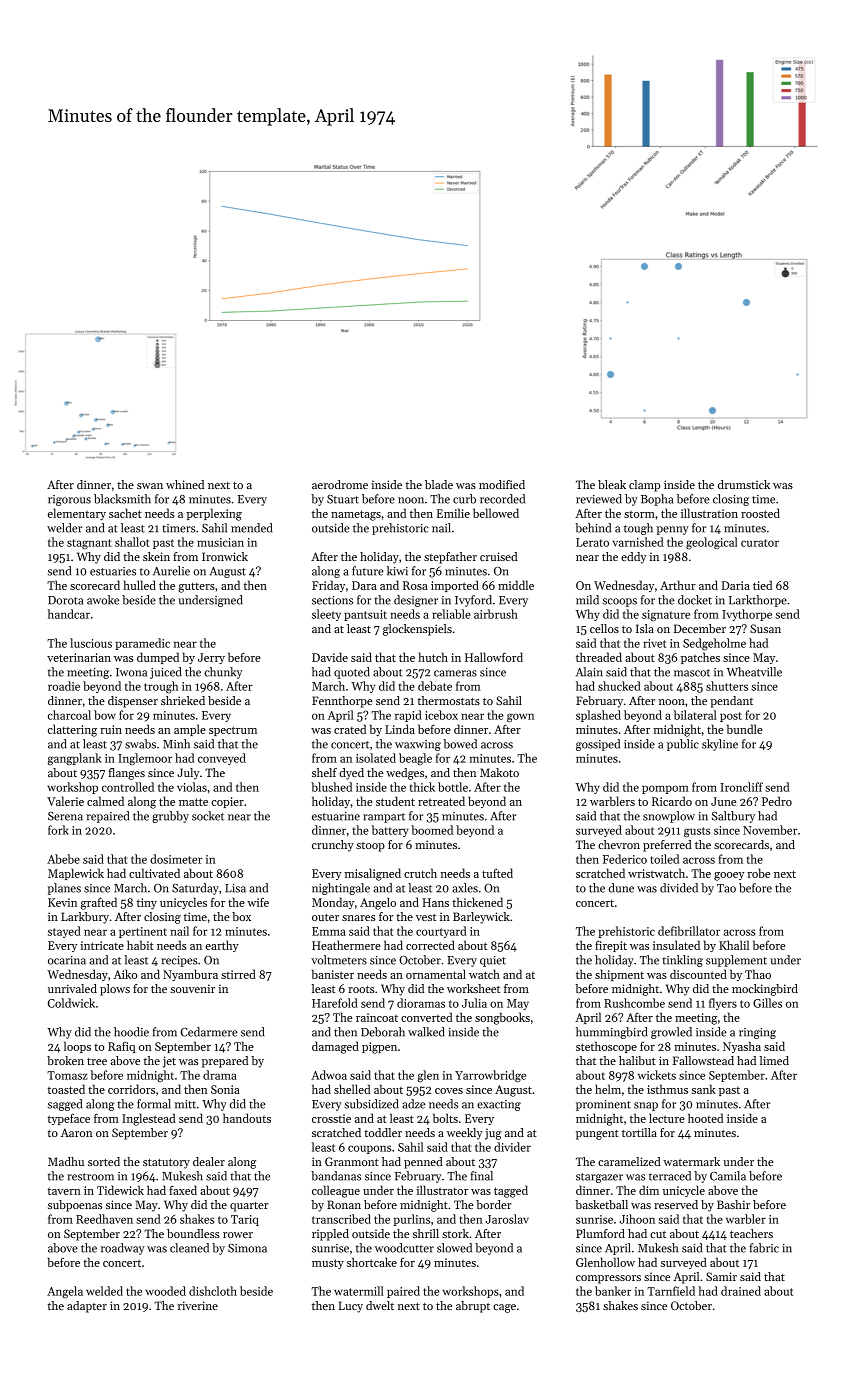 Image resolution: width=849 pixels, height=1400 pixels. Describe the element at coordinates (611, 946) in the screenshot. I see `firepit` at that location.
